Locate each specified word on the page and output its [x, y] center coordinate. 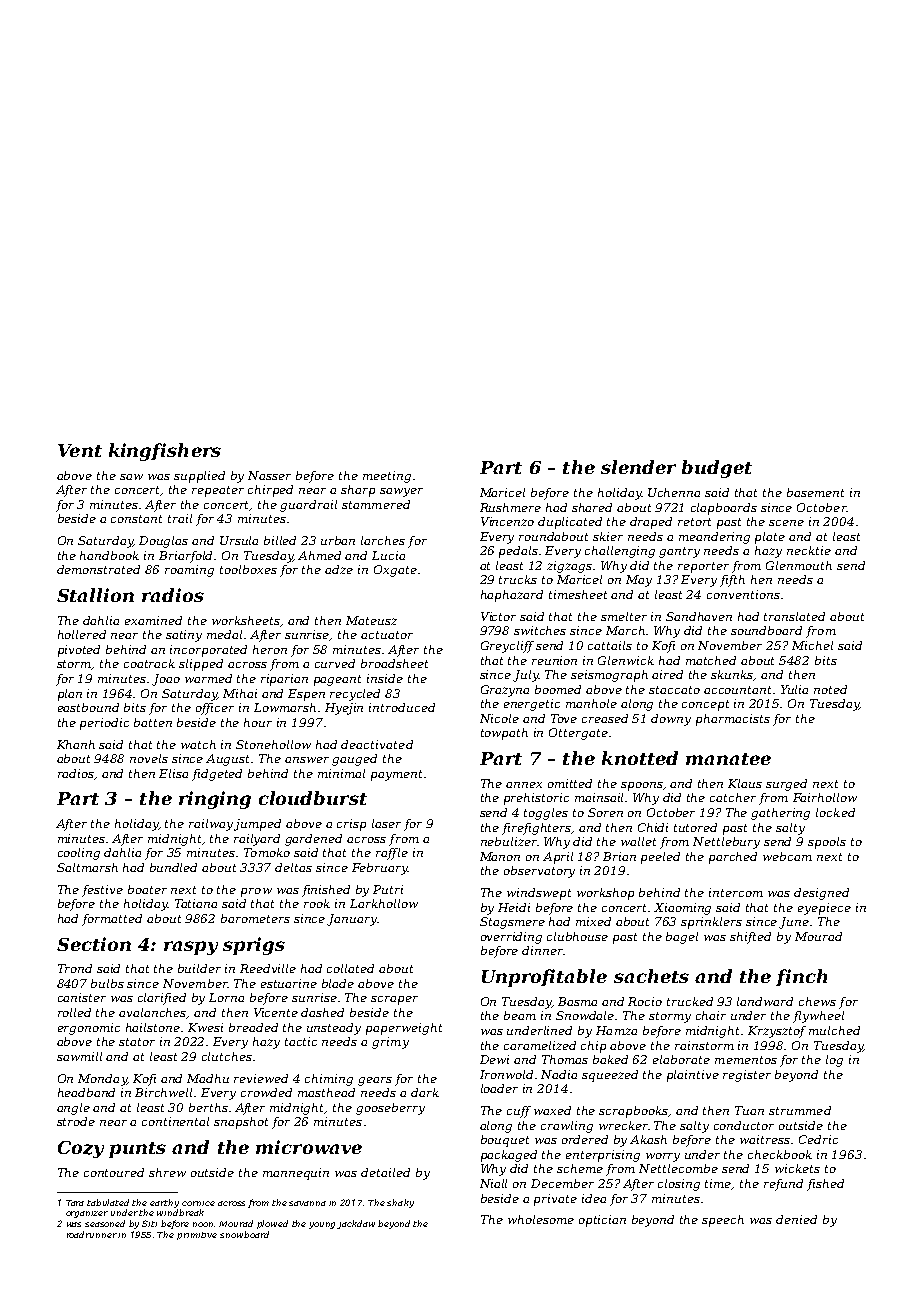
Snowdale [586, 1015]
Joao [166, 680]
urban [338, 540]
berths [208, 1107]
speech [723, 1221]
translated [794, 616]
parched [733, 858]
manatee [728, 759]
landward [765, 1001]
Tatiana [196, 903]
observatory [539, 872]
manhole [591, 703]
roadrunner [92, 1234]
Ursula [239, 540]
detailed [385, 1172]
